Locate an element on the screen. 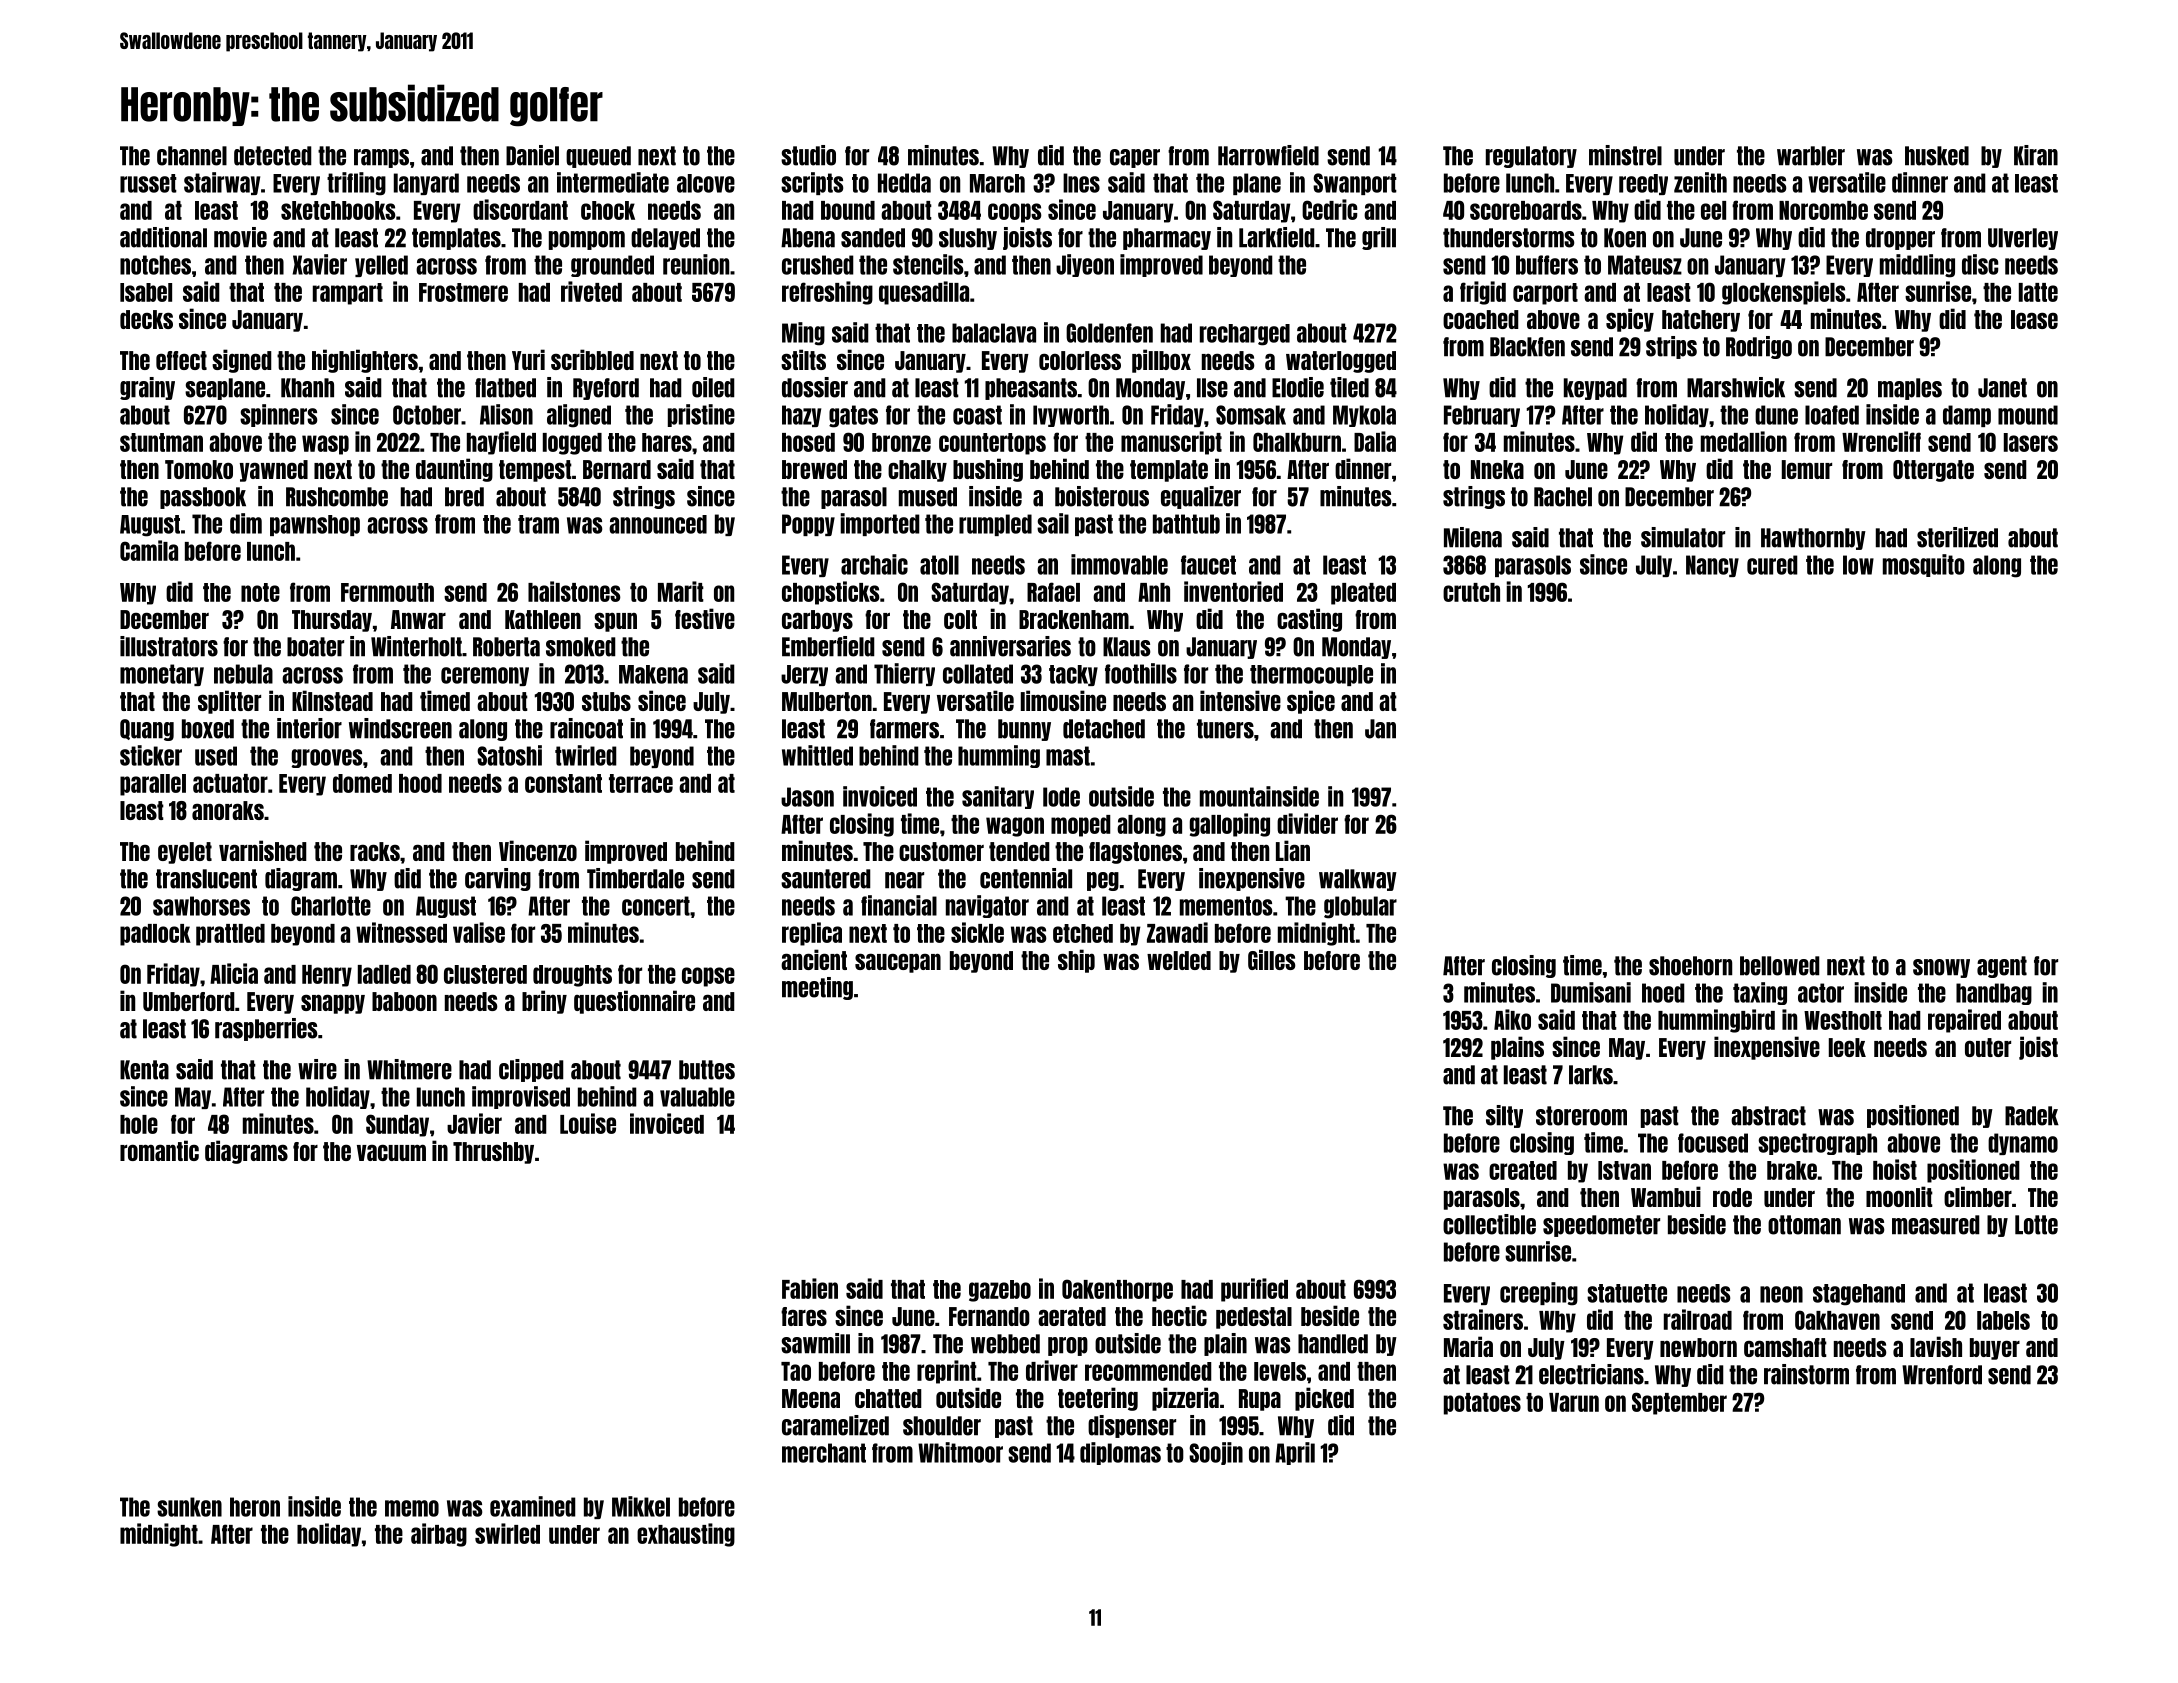 This screenshot has width=2178, height=1683. Wrenford is located at coordinates (1942, 1375).
